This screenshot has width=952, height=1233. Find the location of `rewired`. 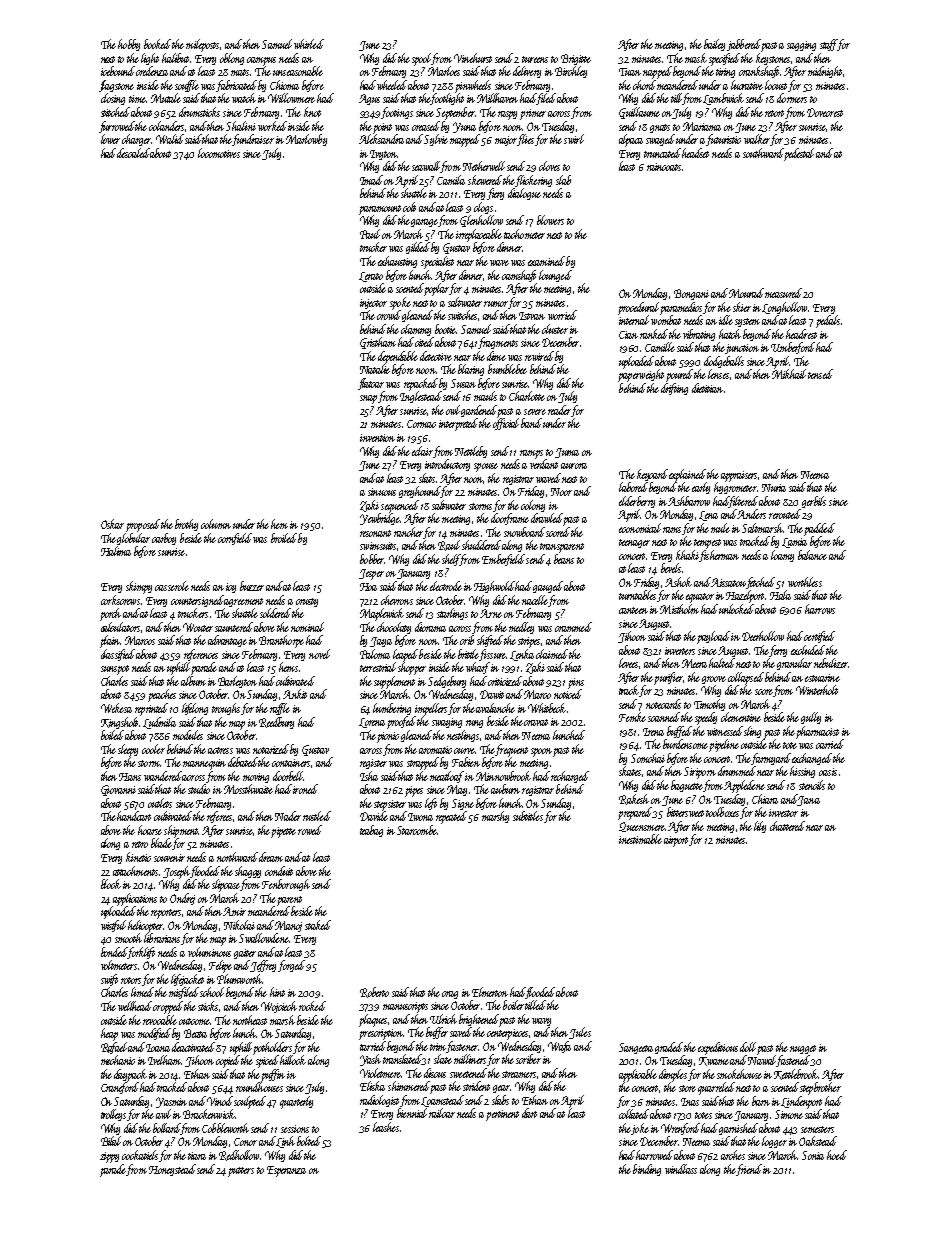

rewired is located at coordinates (539, 356).
